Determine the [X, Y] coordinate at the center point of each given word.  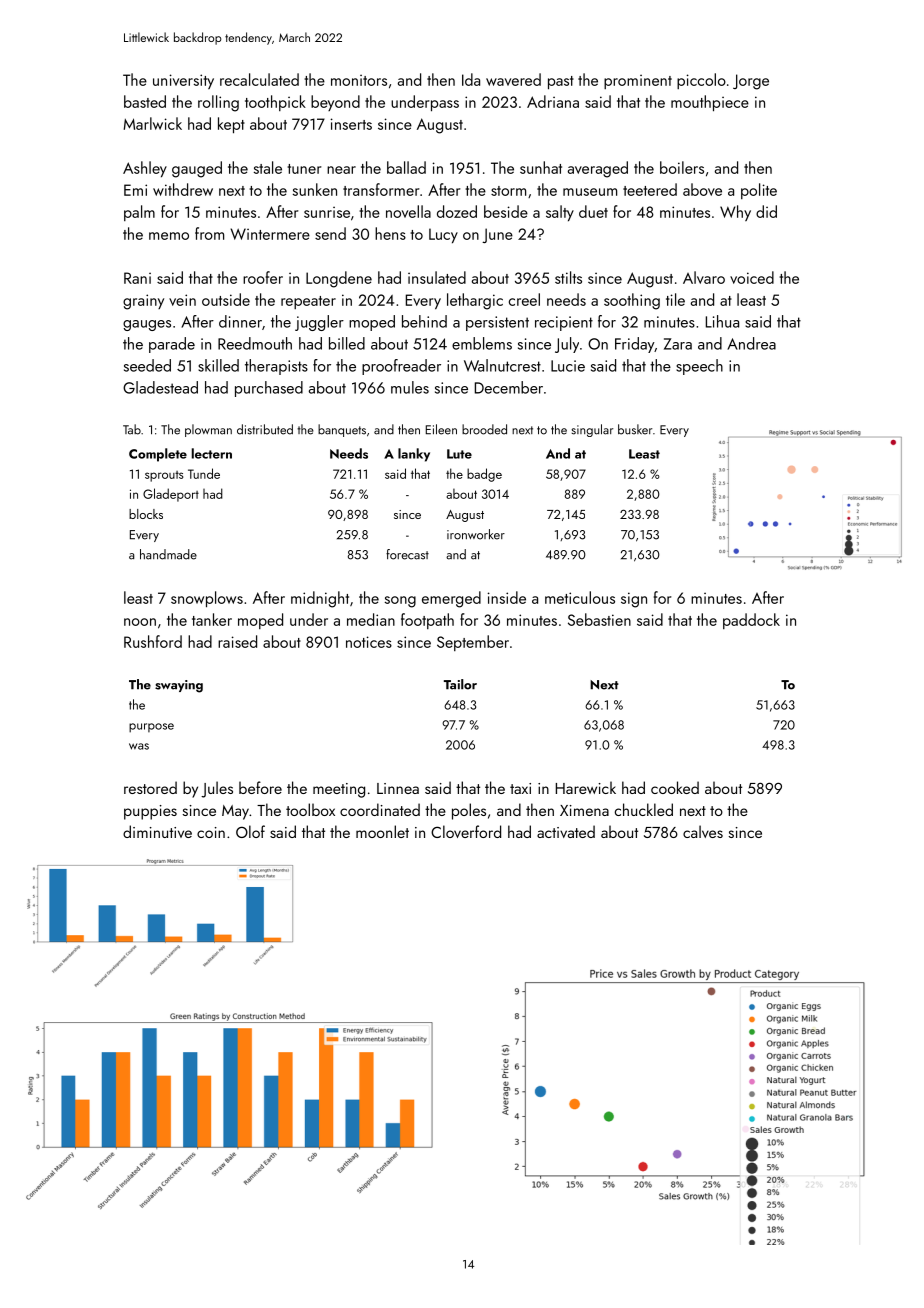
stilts [568, 277]
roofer [263, 277]
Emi [135, 190]
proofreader [401, 367]
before [260, 787]
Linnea [398, 788]
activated [566, 831]
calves [703, 831]
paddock [751, 621]
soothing [632, 301]
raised [237, 641]
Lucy [443, 235]
